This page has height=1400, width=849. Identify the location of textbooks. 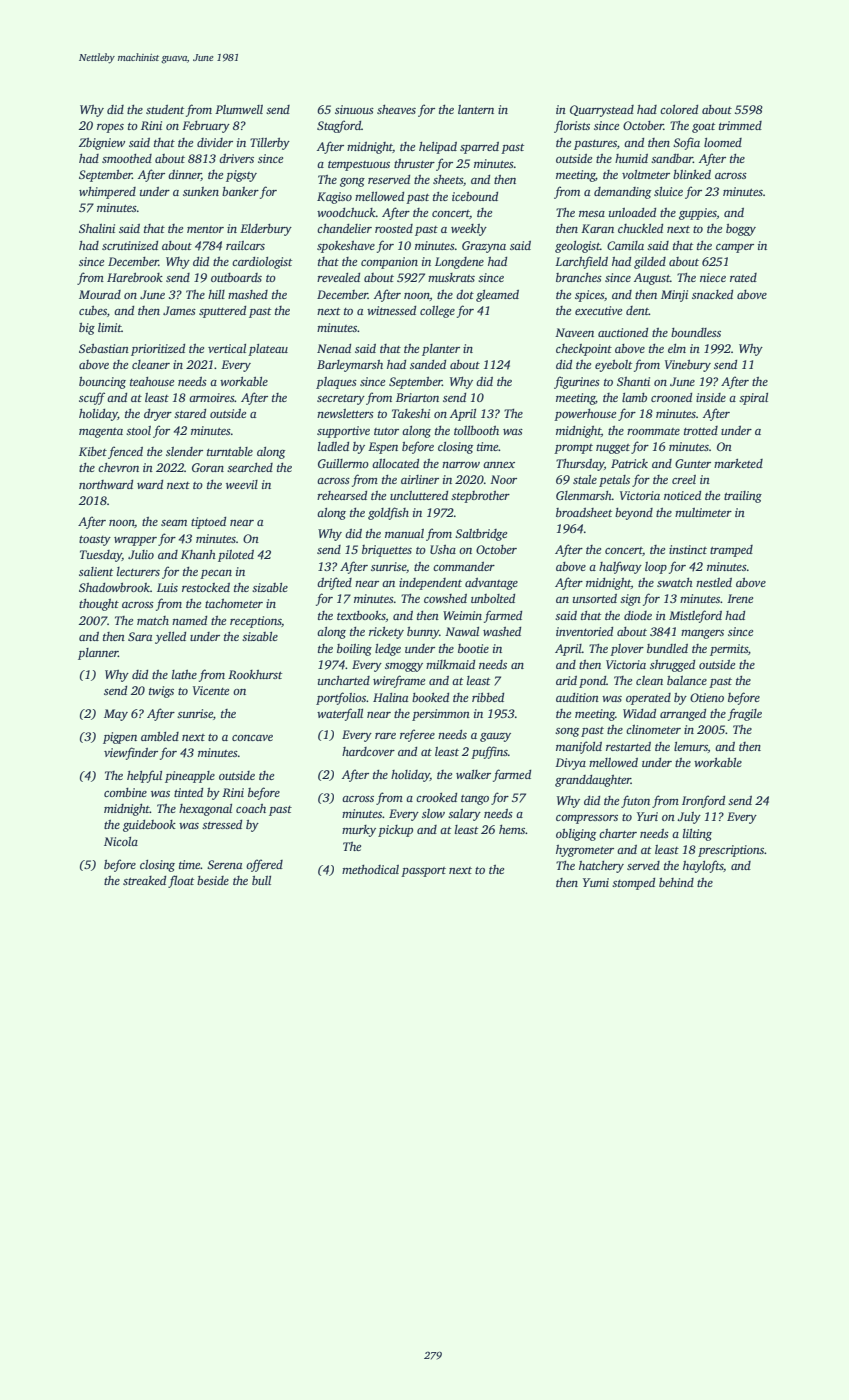
(361, 615).
